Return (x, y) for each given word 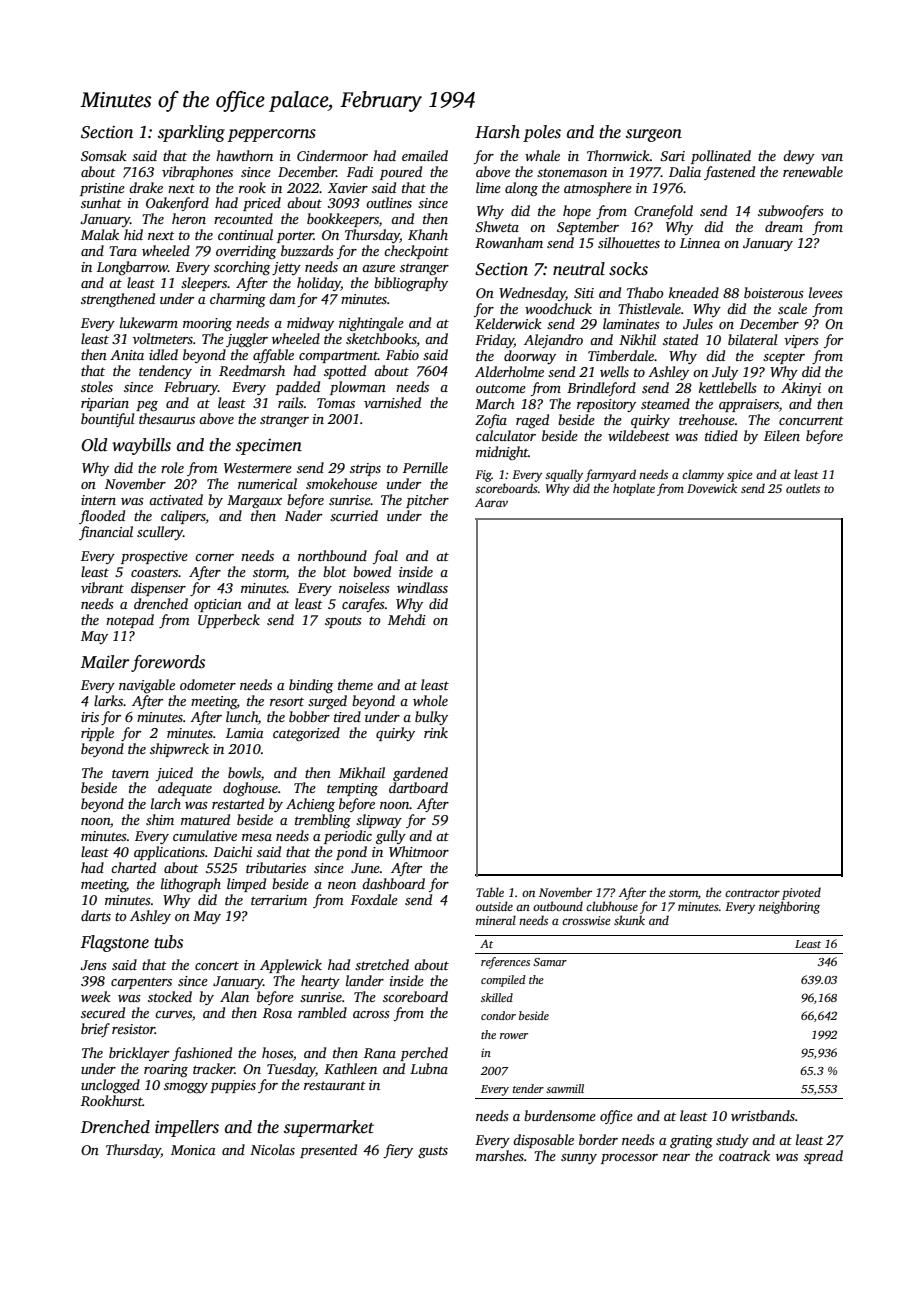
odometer (208, 684)
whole (430, 700)
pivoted (801, 893)
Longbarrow (132, 268)
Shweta (497, 226)
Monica (193, 1150)
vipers (801, 341)
